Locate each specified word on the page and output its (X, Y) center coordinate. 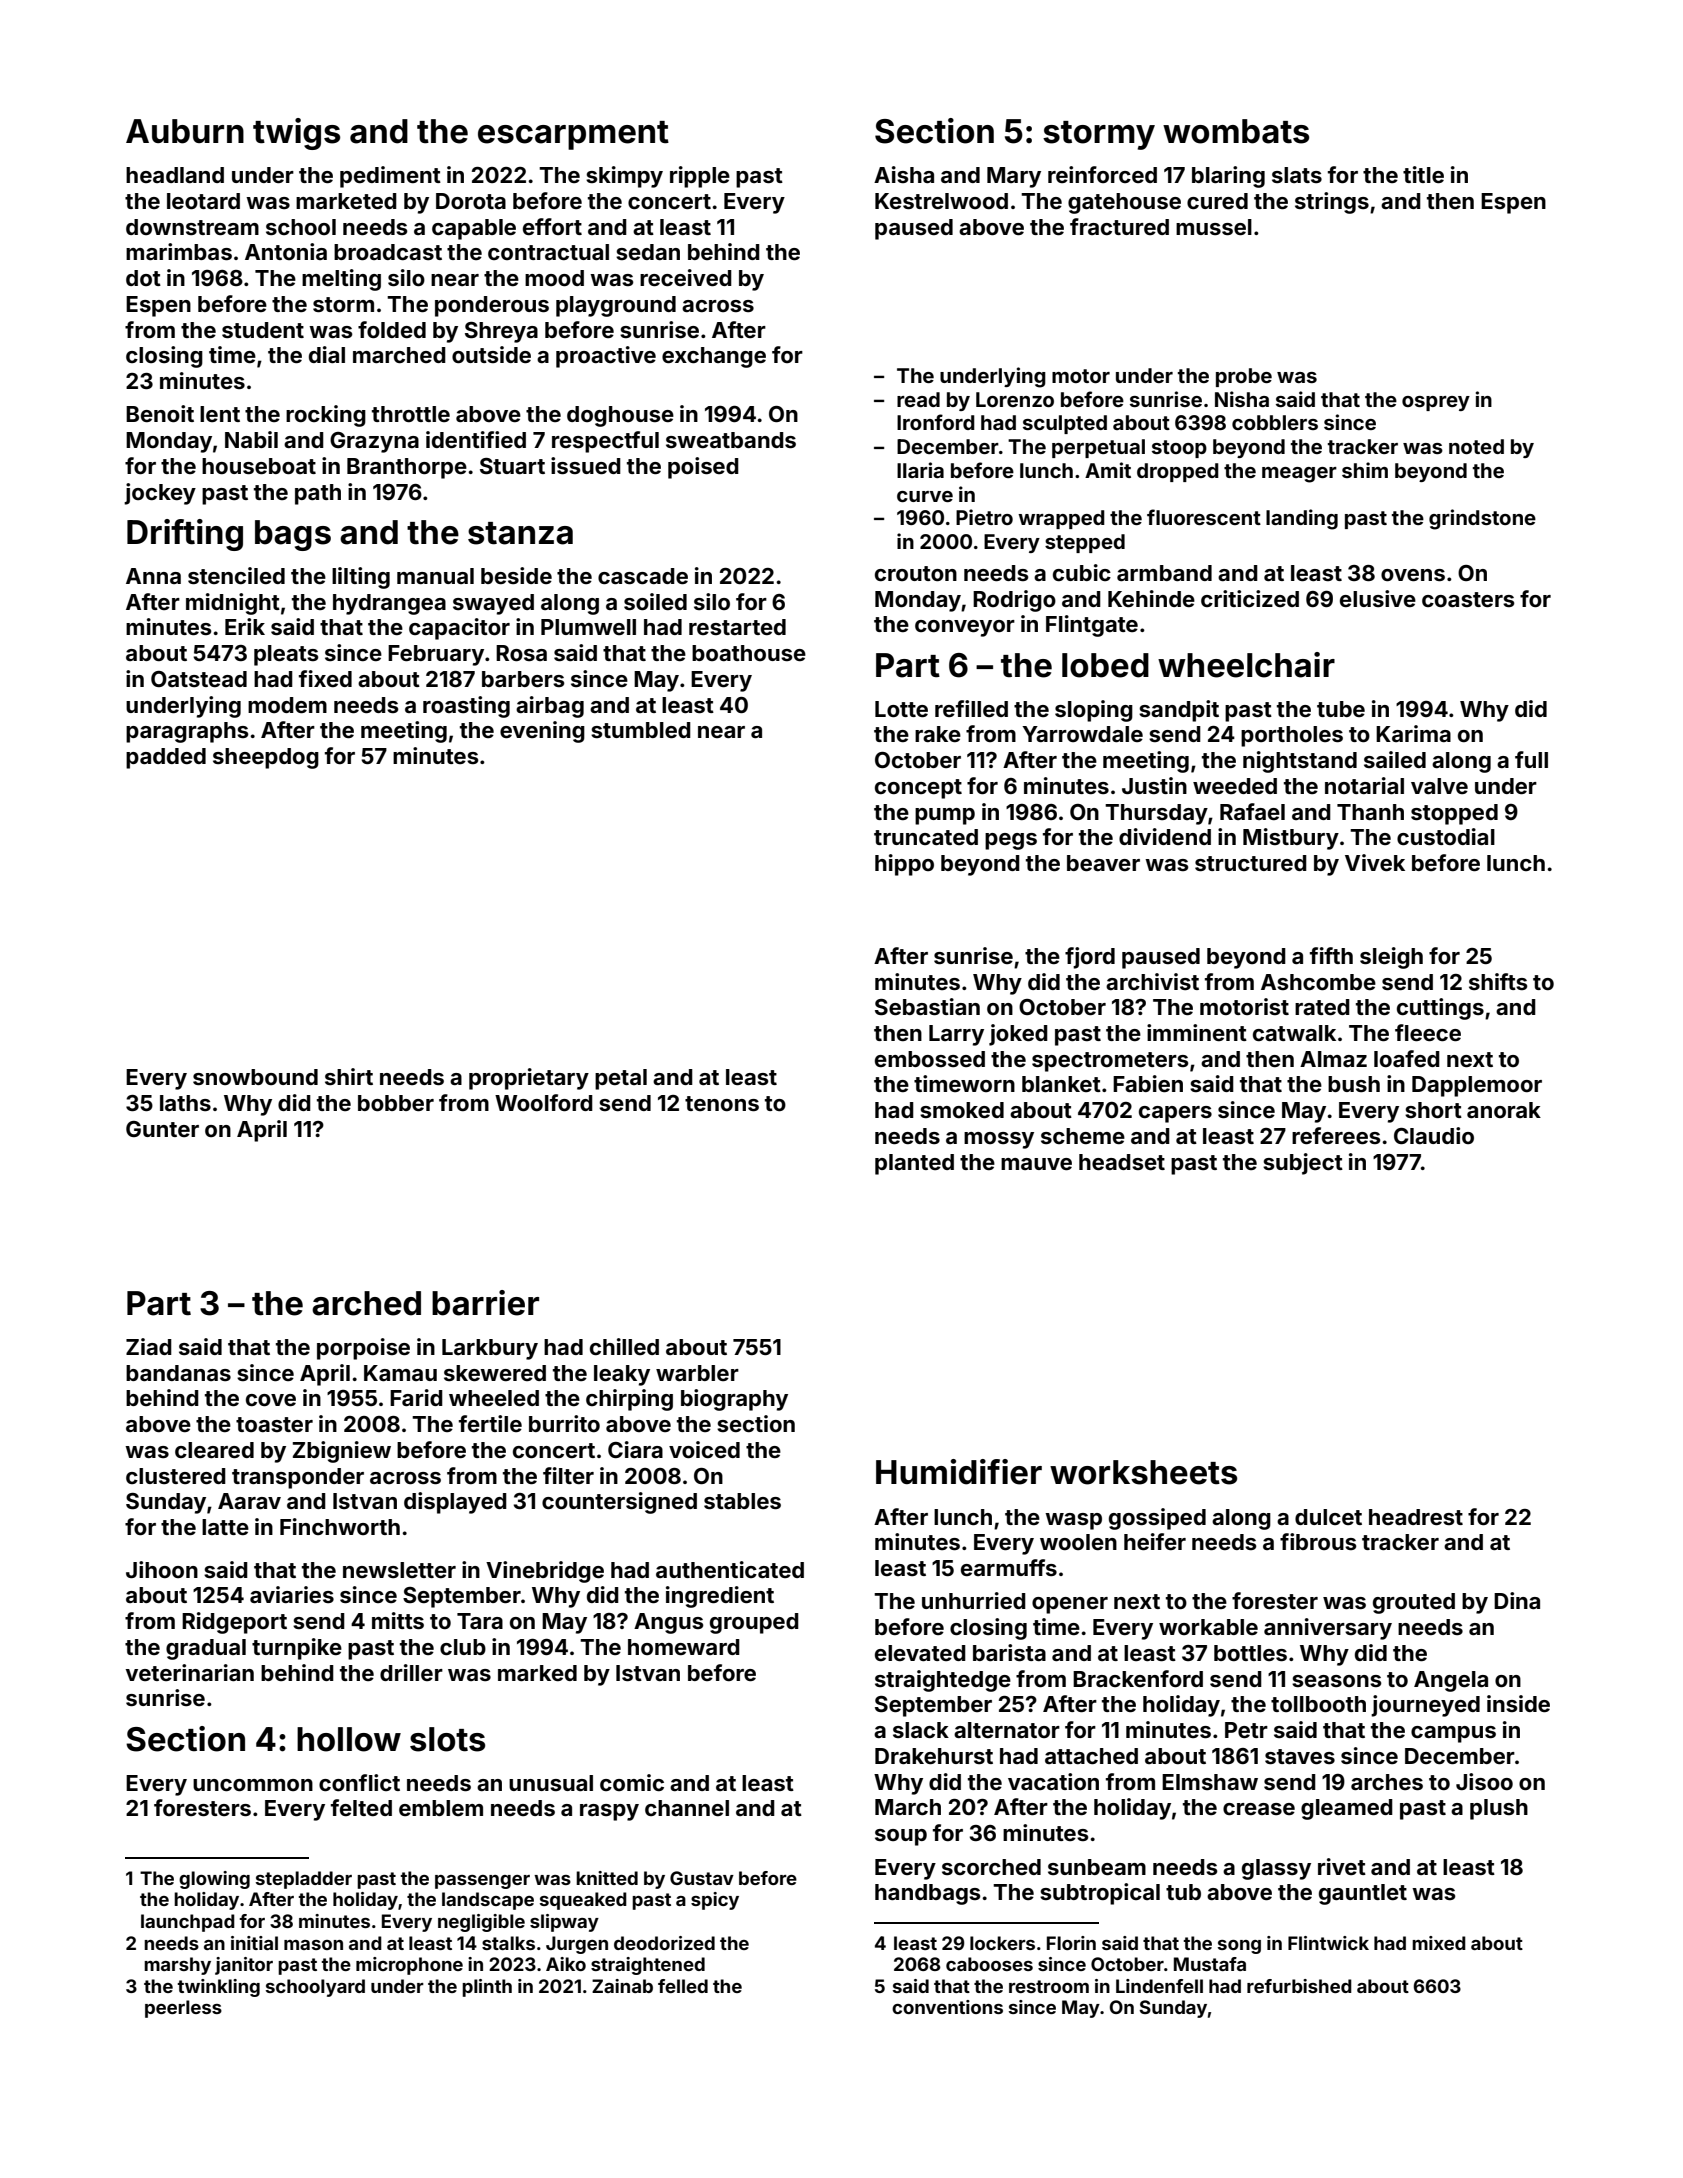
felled (683, 1986)
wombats (1236, 131)
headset (1122, 1162)
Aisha (904, 174)
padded (166, 758)
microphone (409, 1966)
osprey (1436, 403)
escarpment (573, 135)
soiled (655, 601)
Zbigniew (342, 1452)
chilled (624, 1346)
